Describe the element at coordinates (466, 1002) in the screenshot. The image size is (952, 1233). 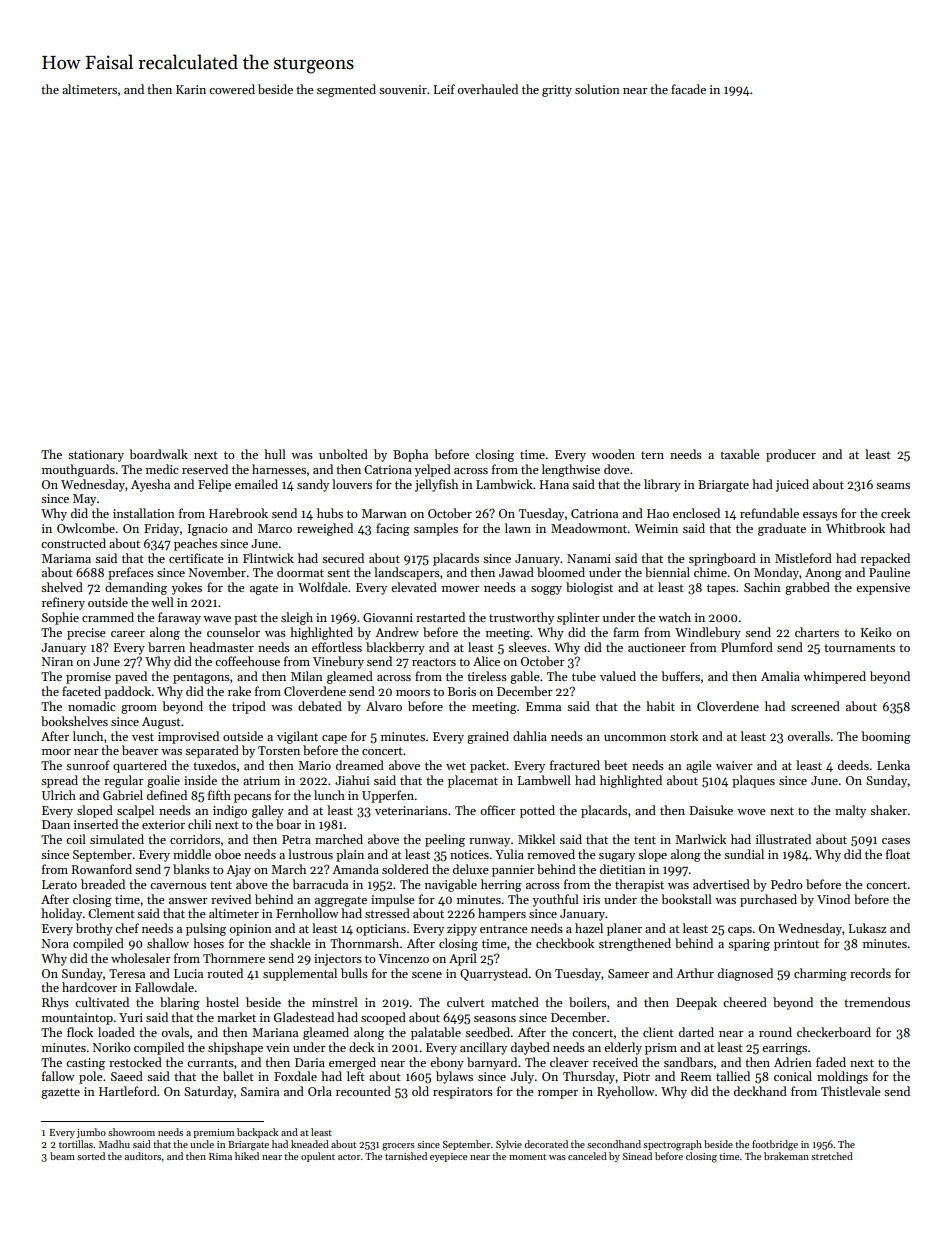
I see `culvert` at that location.
